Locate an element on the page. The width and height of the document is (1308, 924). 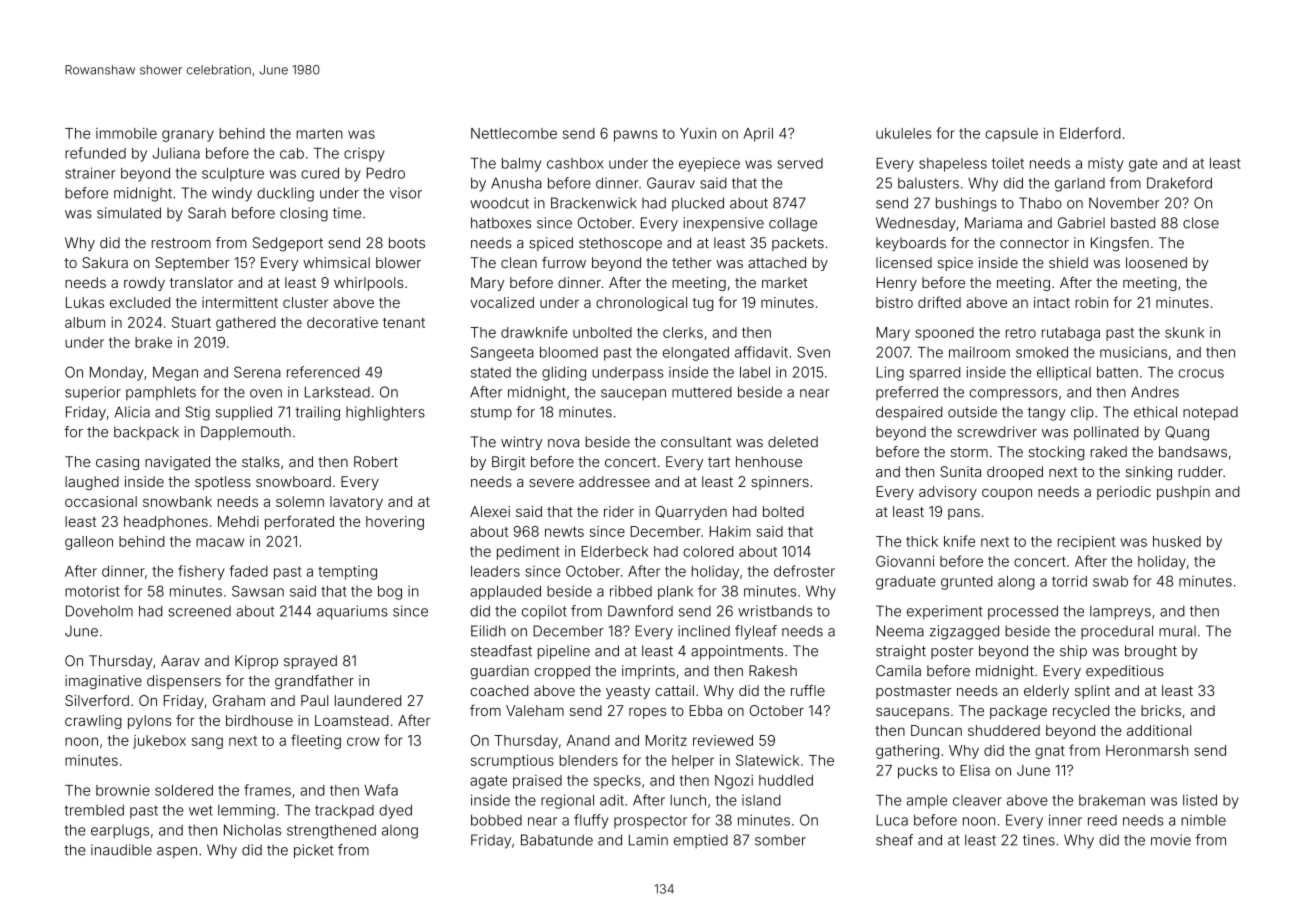
Anand is located at coordinates (588, 740).
